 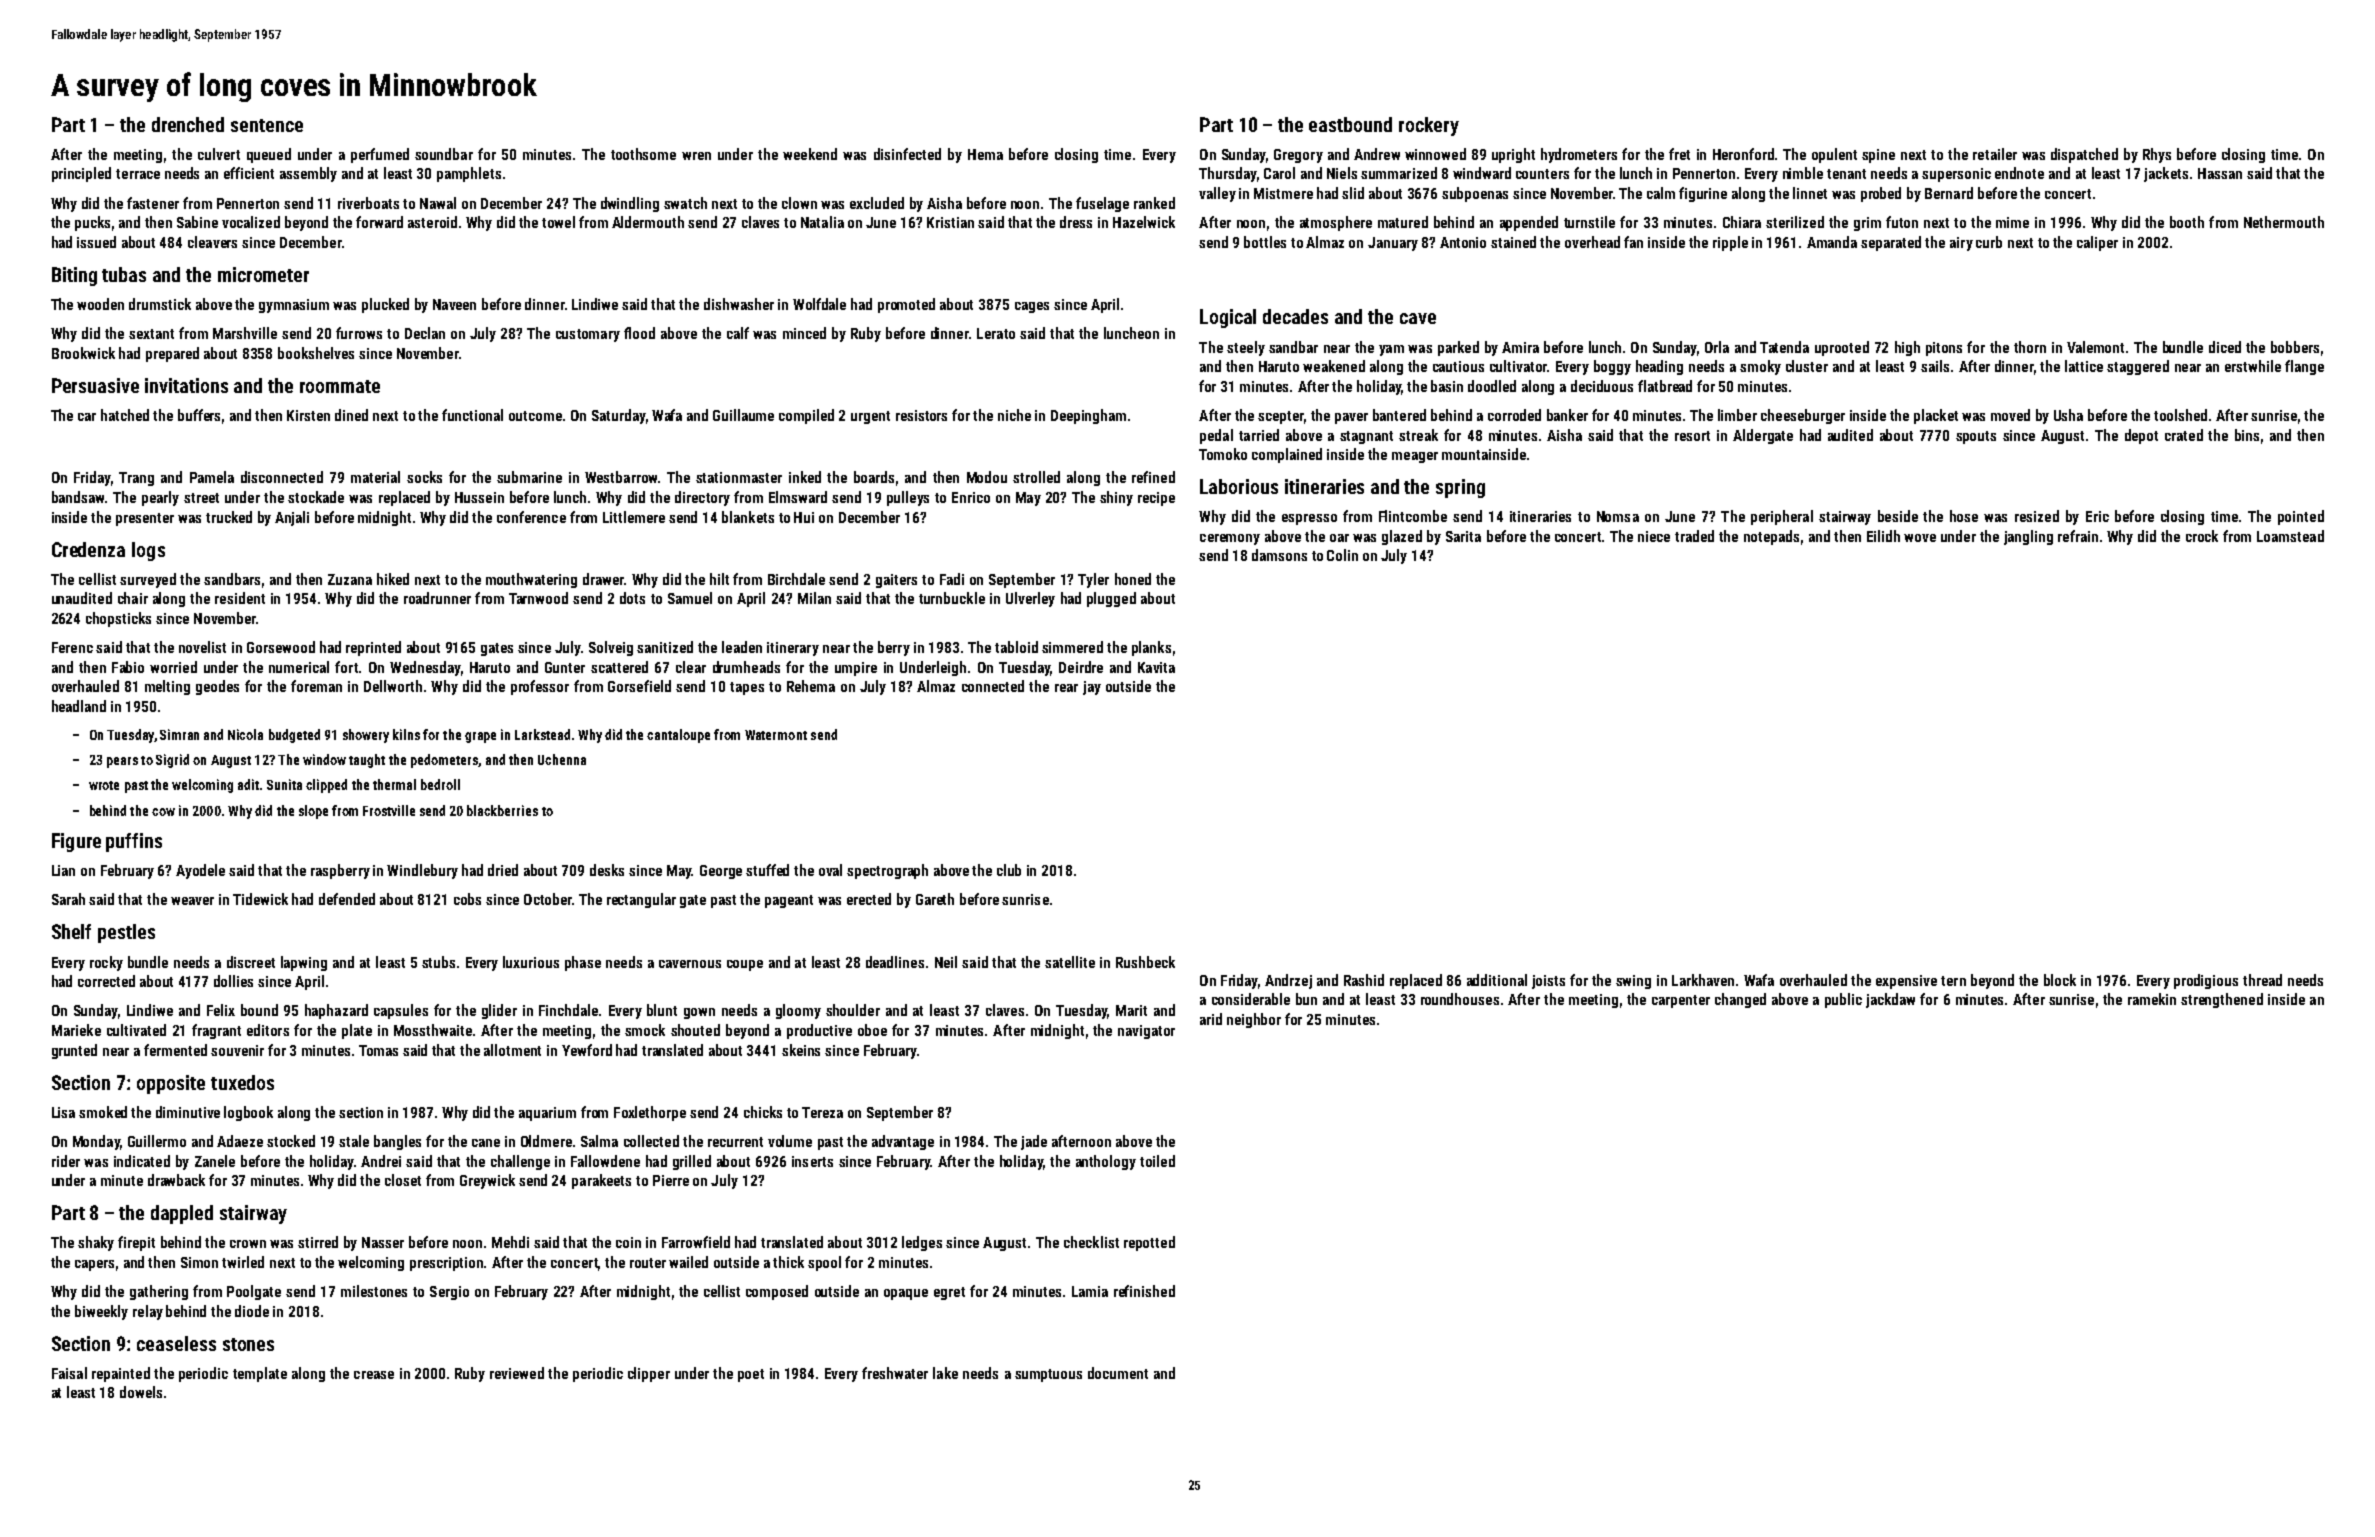 I want to click on Declan, so click(x=425, y=333).
